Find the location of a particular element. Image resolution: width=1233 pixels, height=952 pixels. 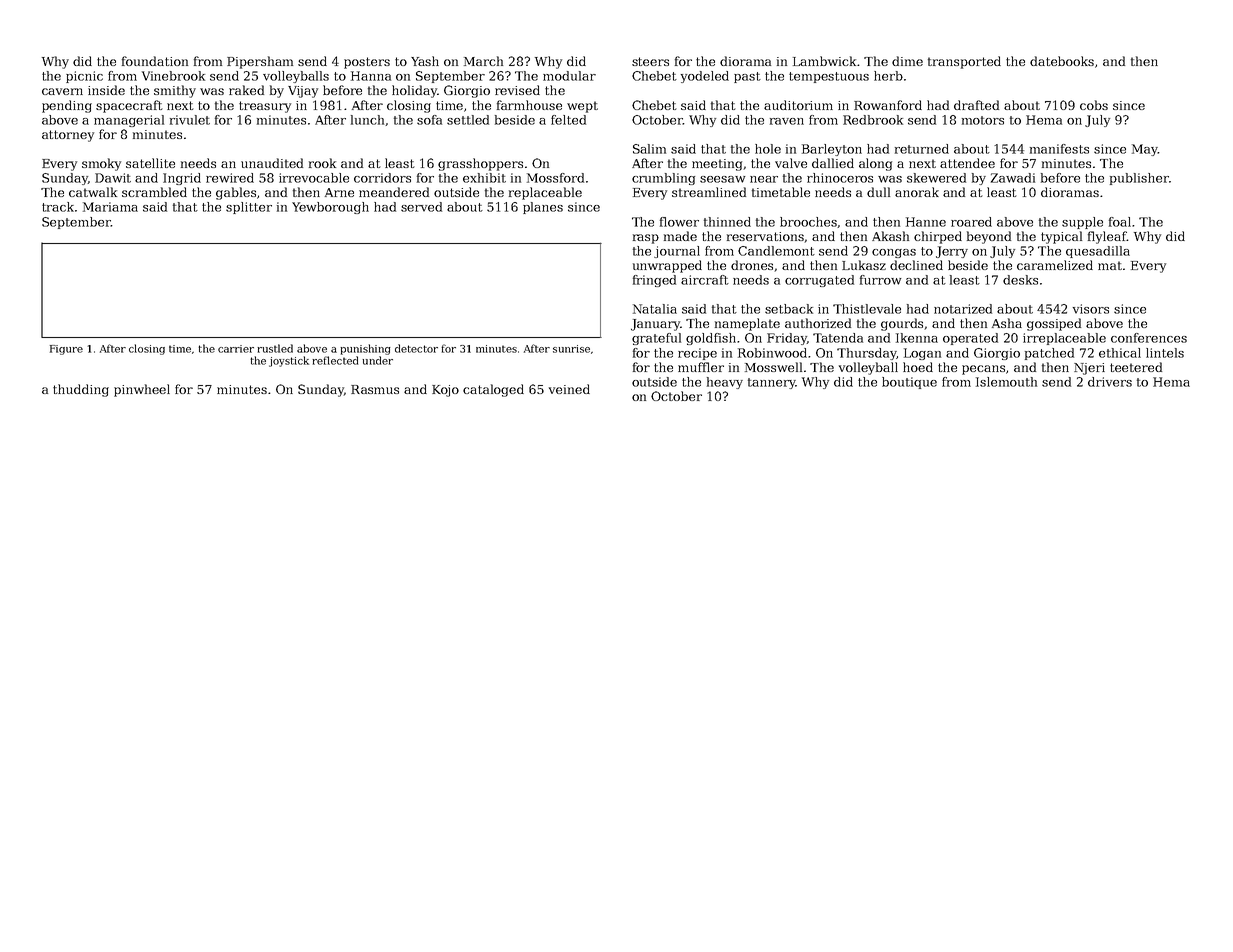

January is located at coordinates (655, 325).
